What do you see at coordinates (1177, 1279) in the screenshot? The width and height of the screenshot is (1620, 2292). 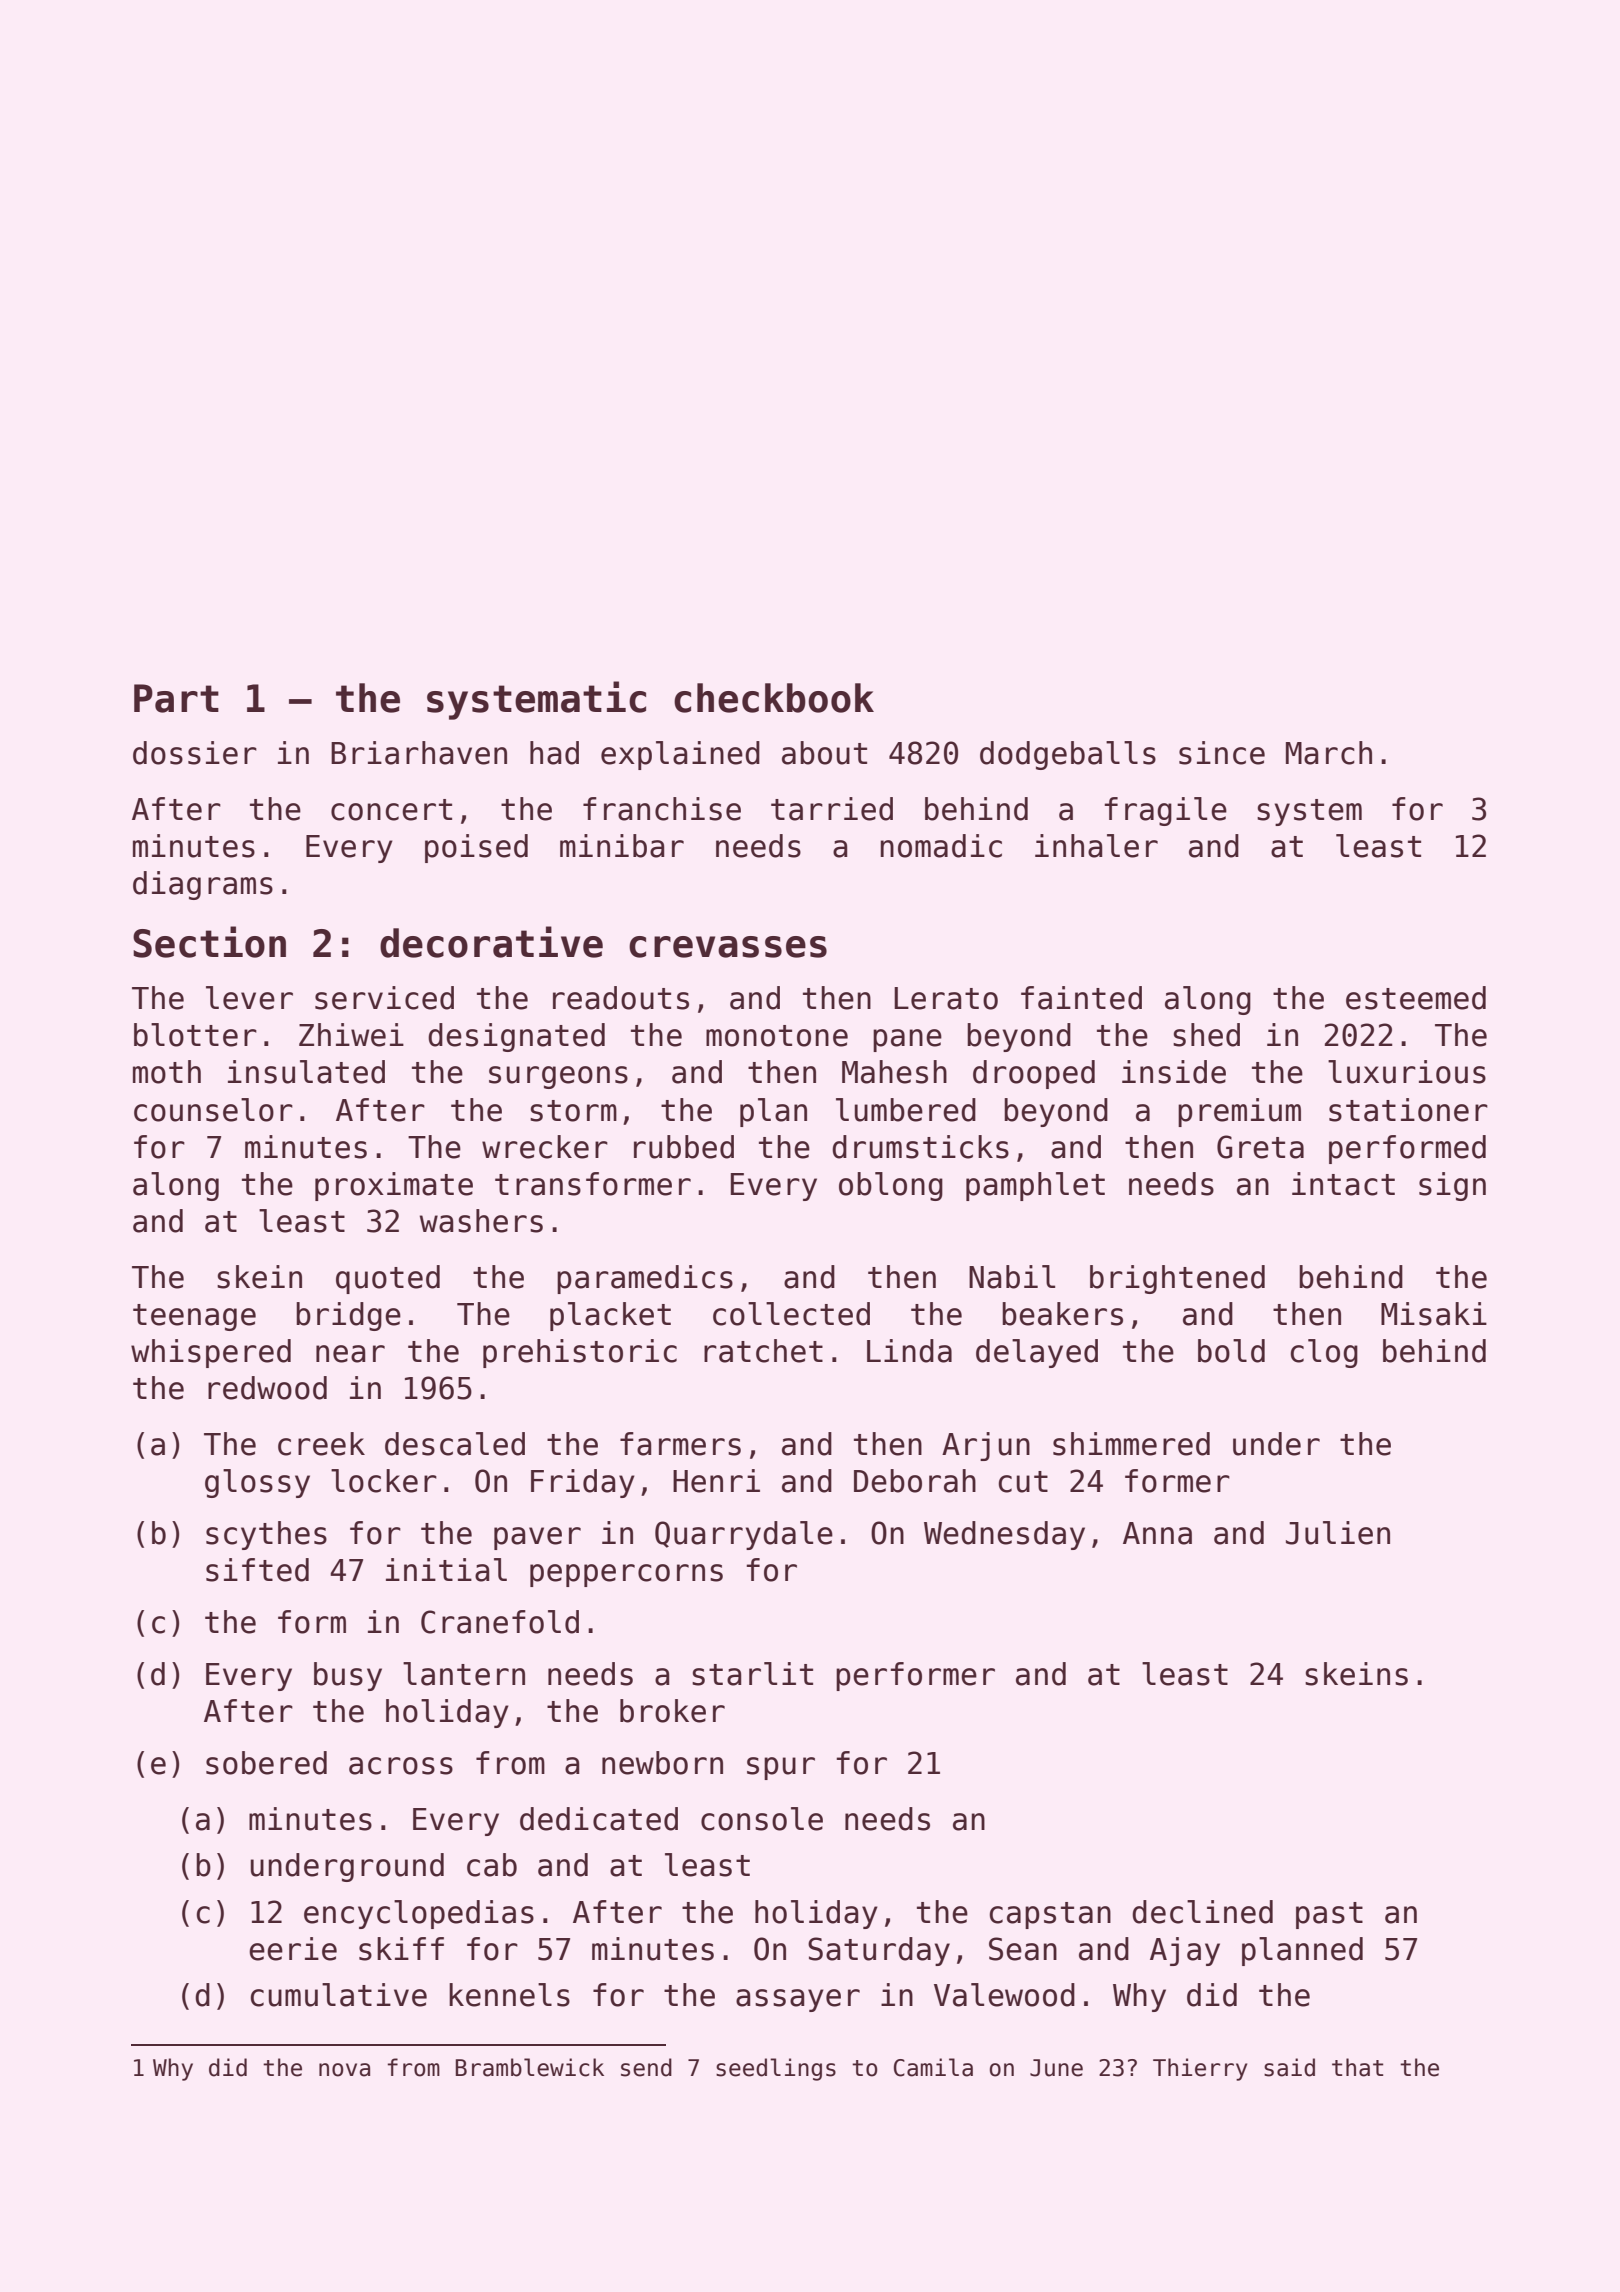 I see `brightened` at bounding box center [1177, 1279].
